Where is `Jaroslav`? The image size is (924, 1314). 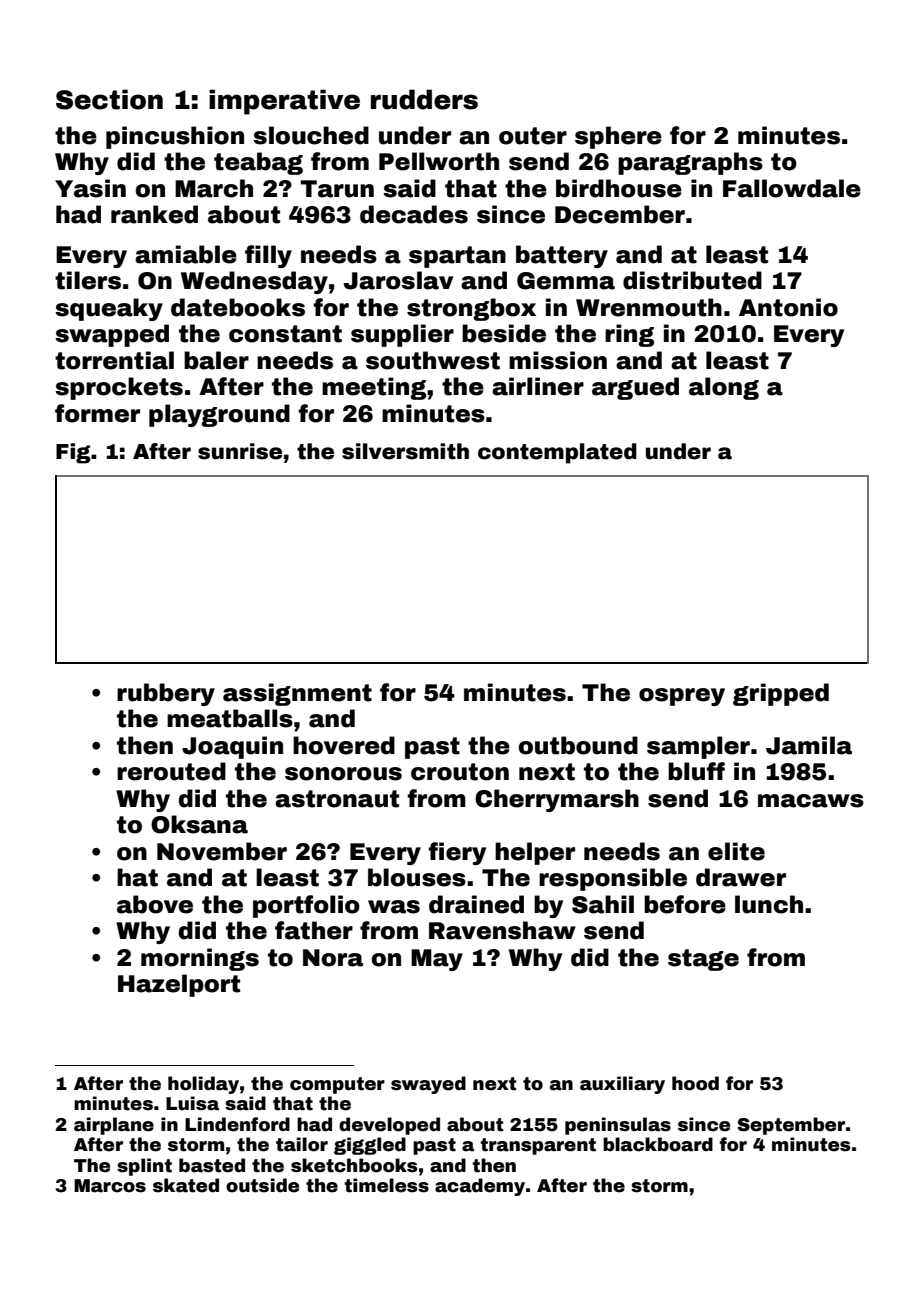
Jaroslav is located at coordinates (398, 280).
